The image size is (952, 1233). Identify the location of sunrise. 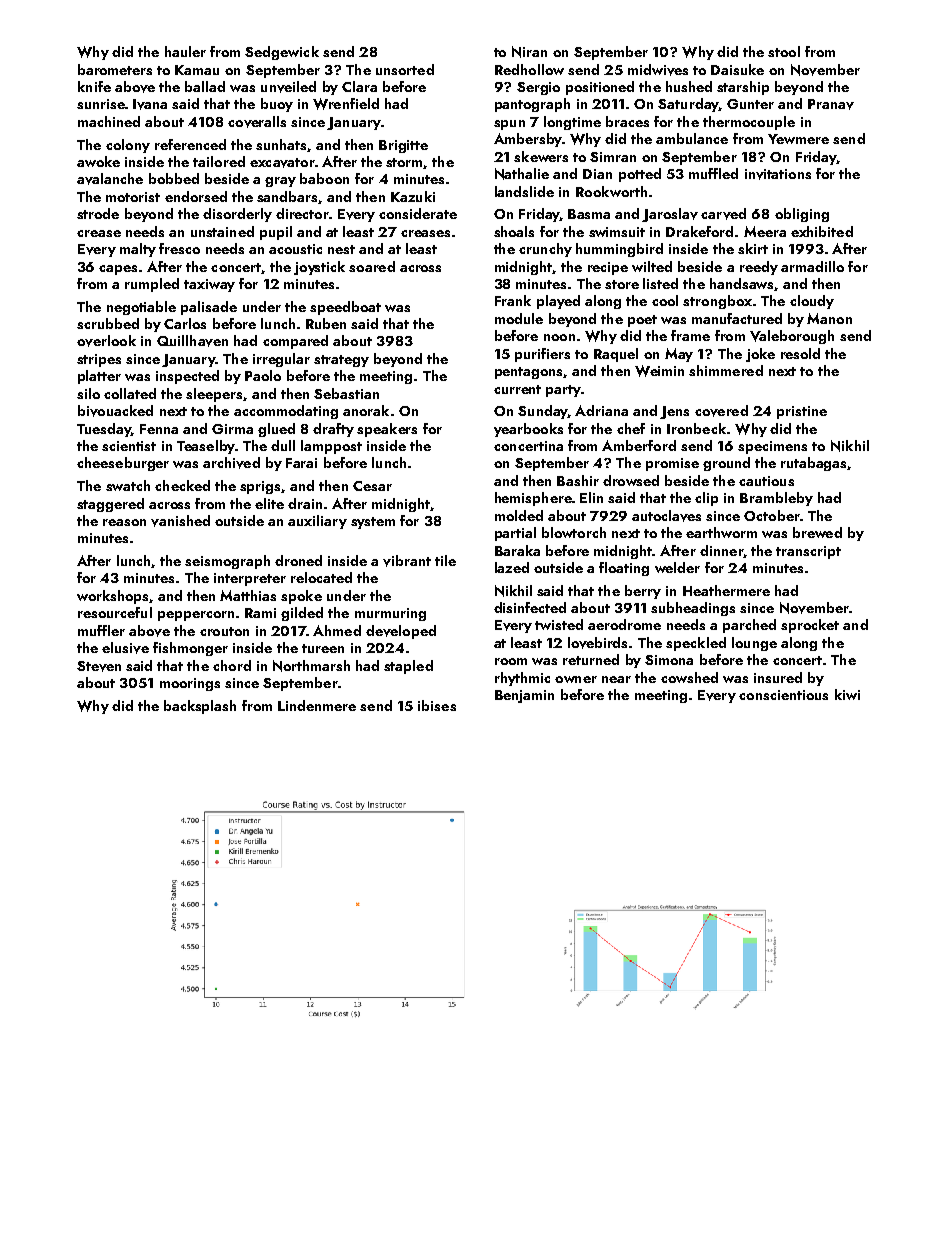
(101, 104).
